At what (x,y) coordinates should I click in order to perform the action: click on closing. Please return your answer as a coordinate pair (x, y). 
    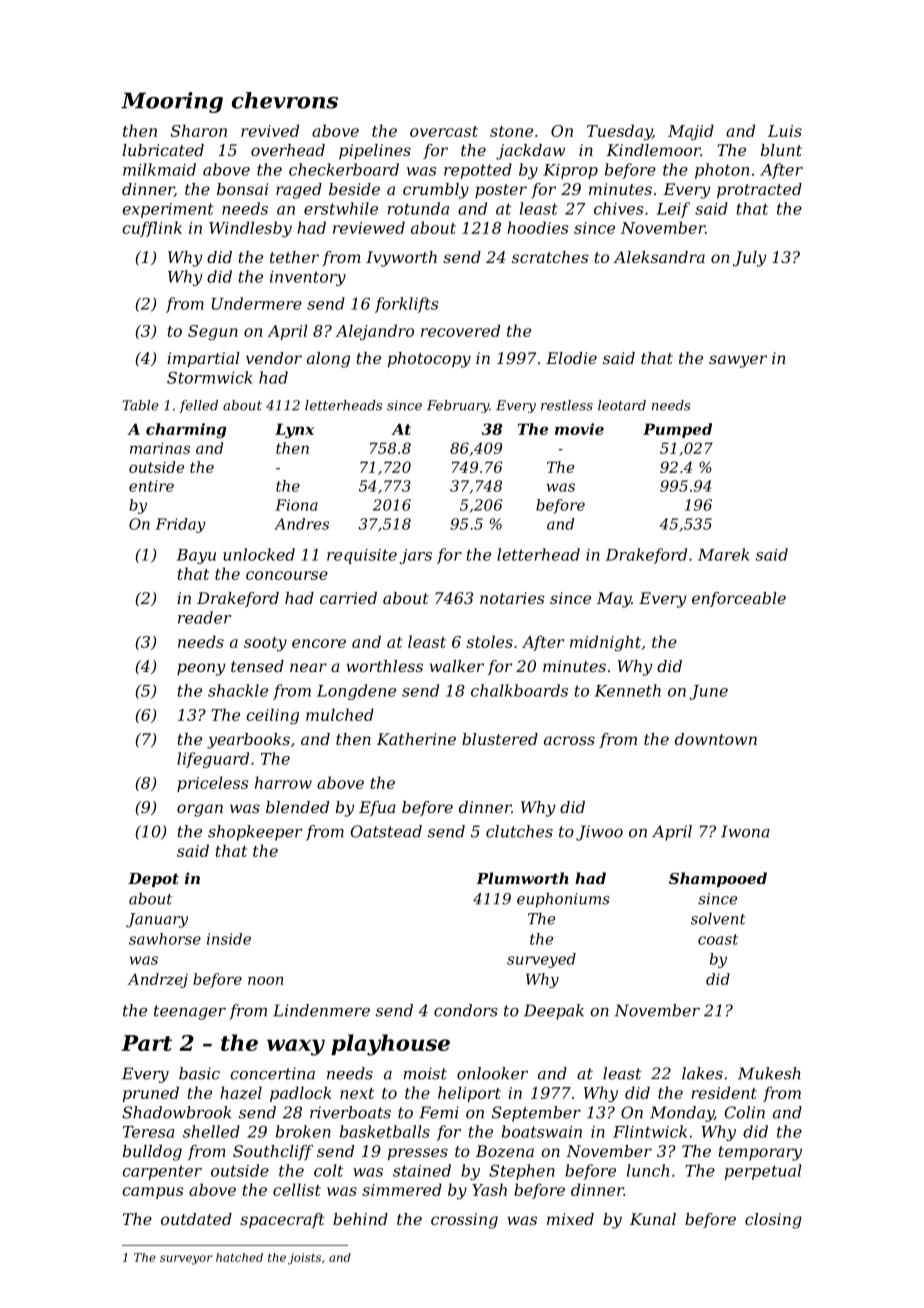
    Looking at the image, I should click on (773, 1221).
